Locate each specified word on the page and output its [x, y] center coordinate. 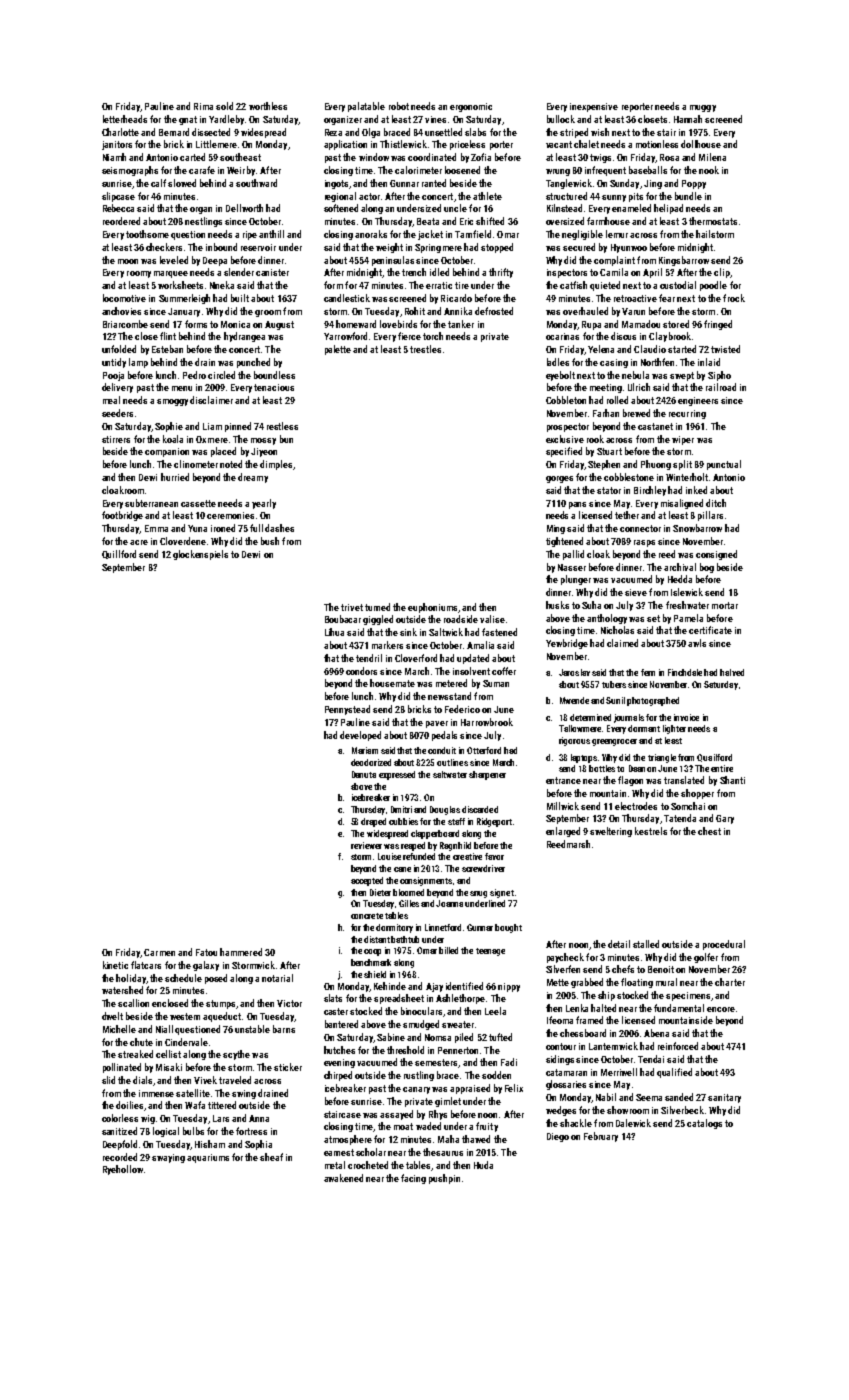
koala [173, 439]
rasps [644, 543]
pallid [573, 555]
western [185, 1016]
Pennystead [347, 710]
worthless [268, 106]
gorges [559, 479]
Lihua [334, 632]
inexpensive [594, 107]
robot [399, 106]
